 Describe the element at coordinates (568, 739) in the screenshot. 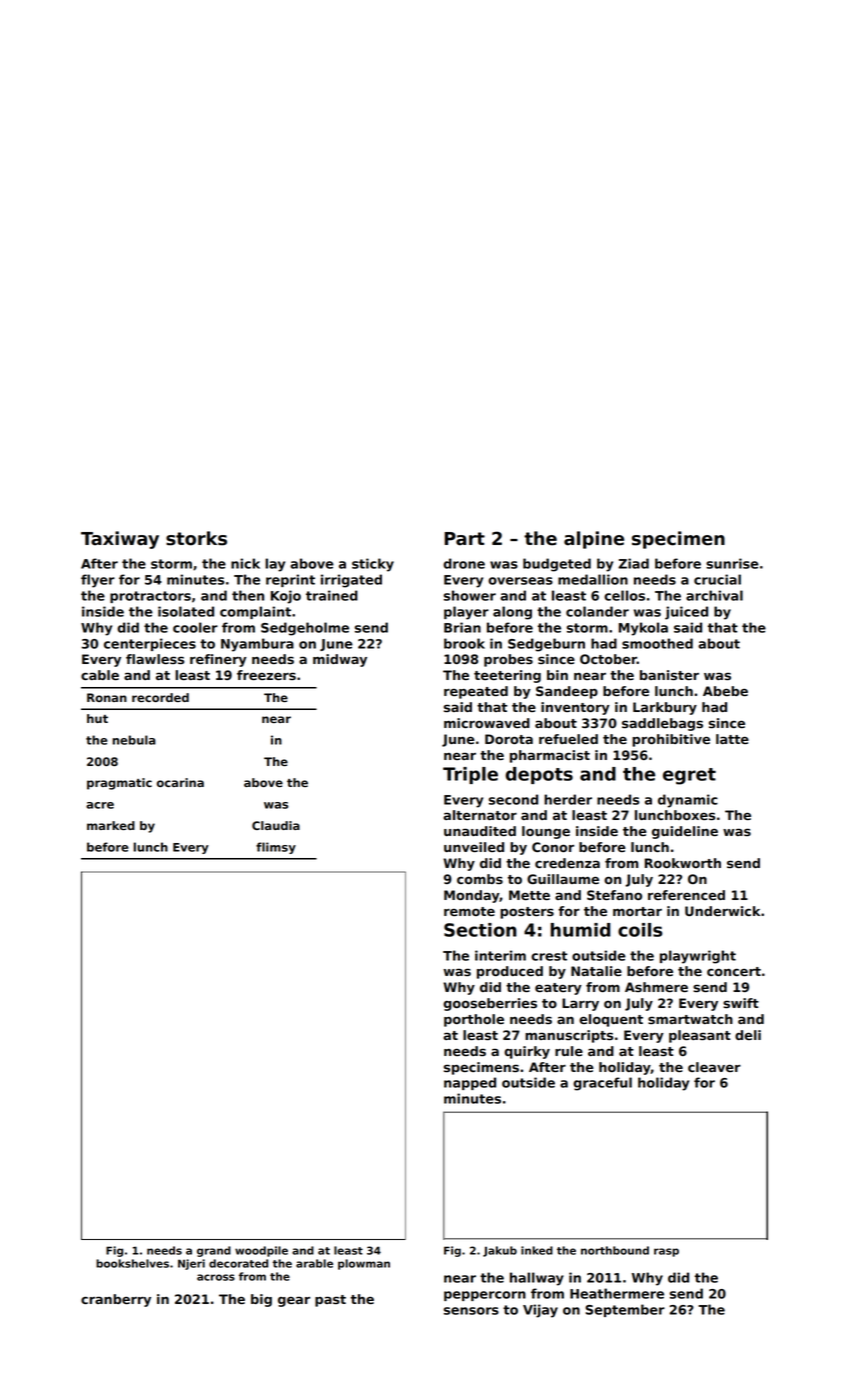

I see `refueled` at that location.
